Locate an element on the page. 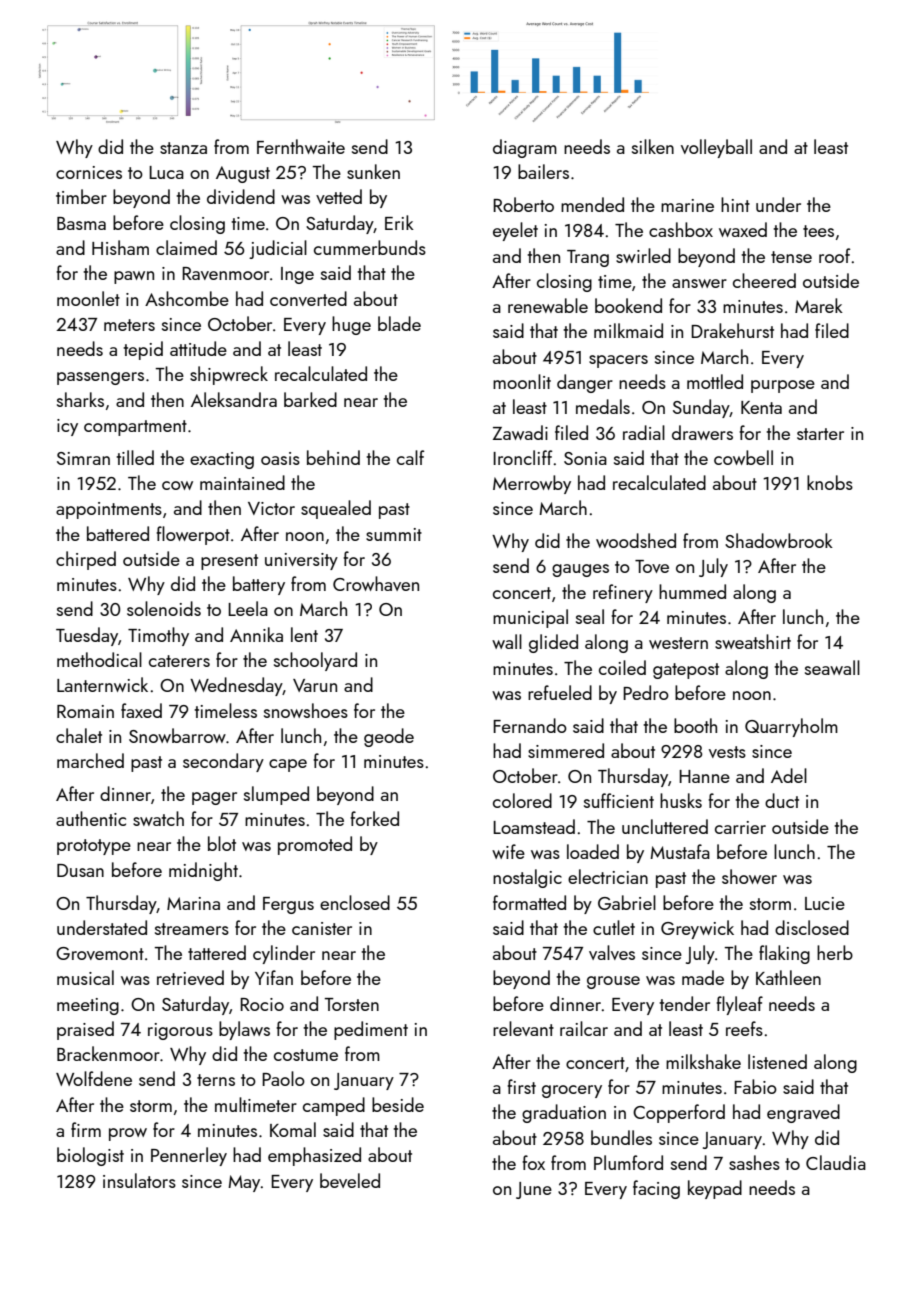 The width and height of the document is (924, 1311). blade is located at coordinates (399, 323).
